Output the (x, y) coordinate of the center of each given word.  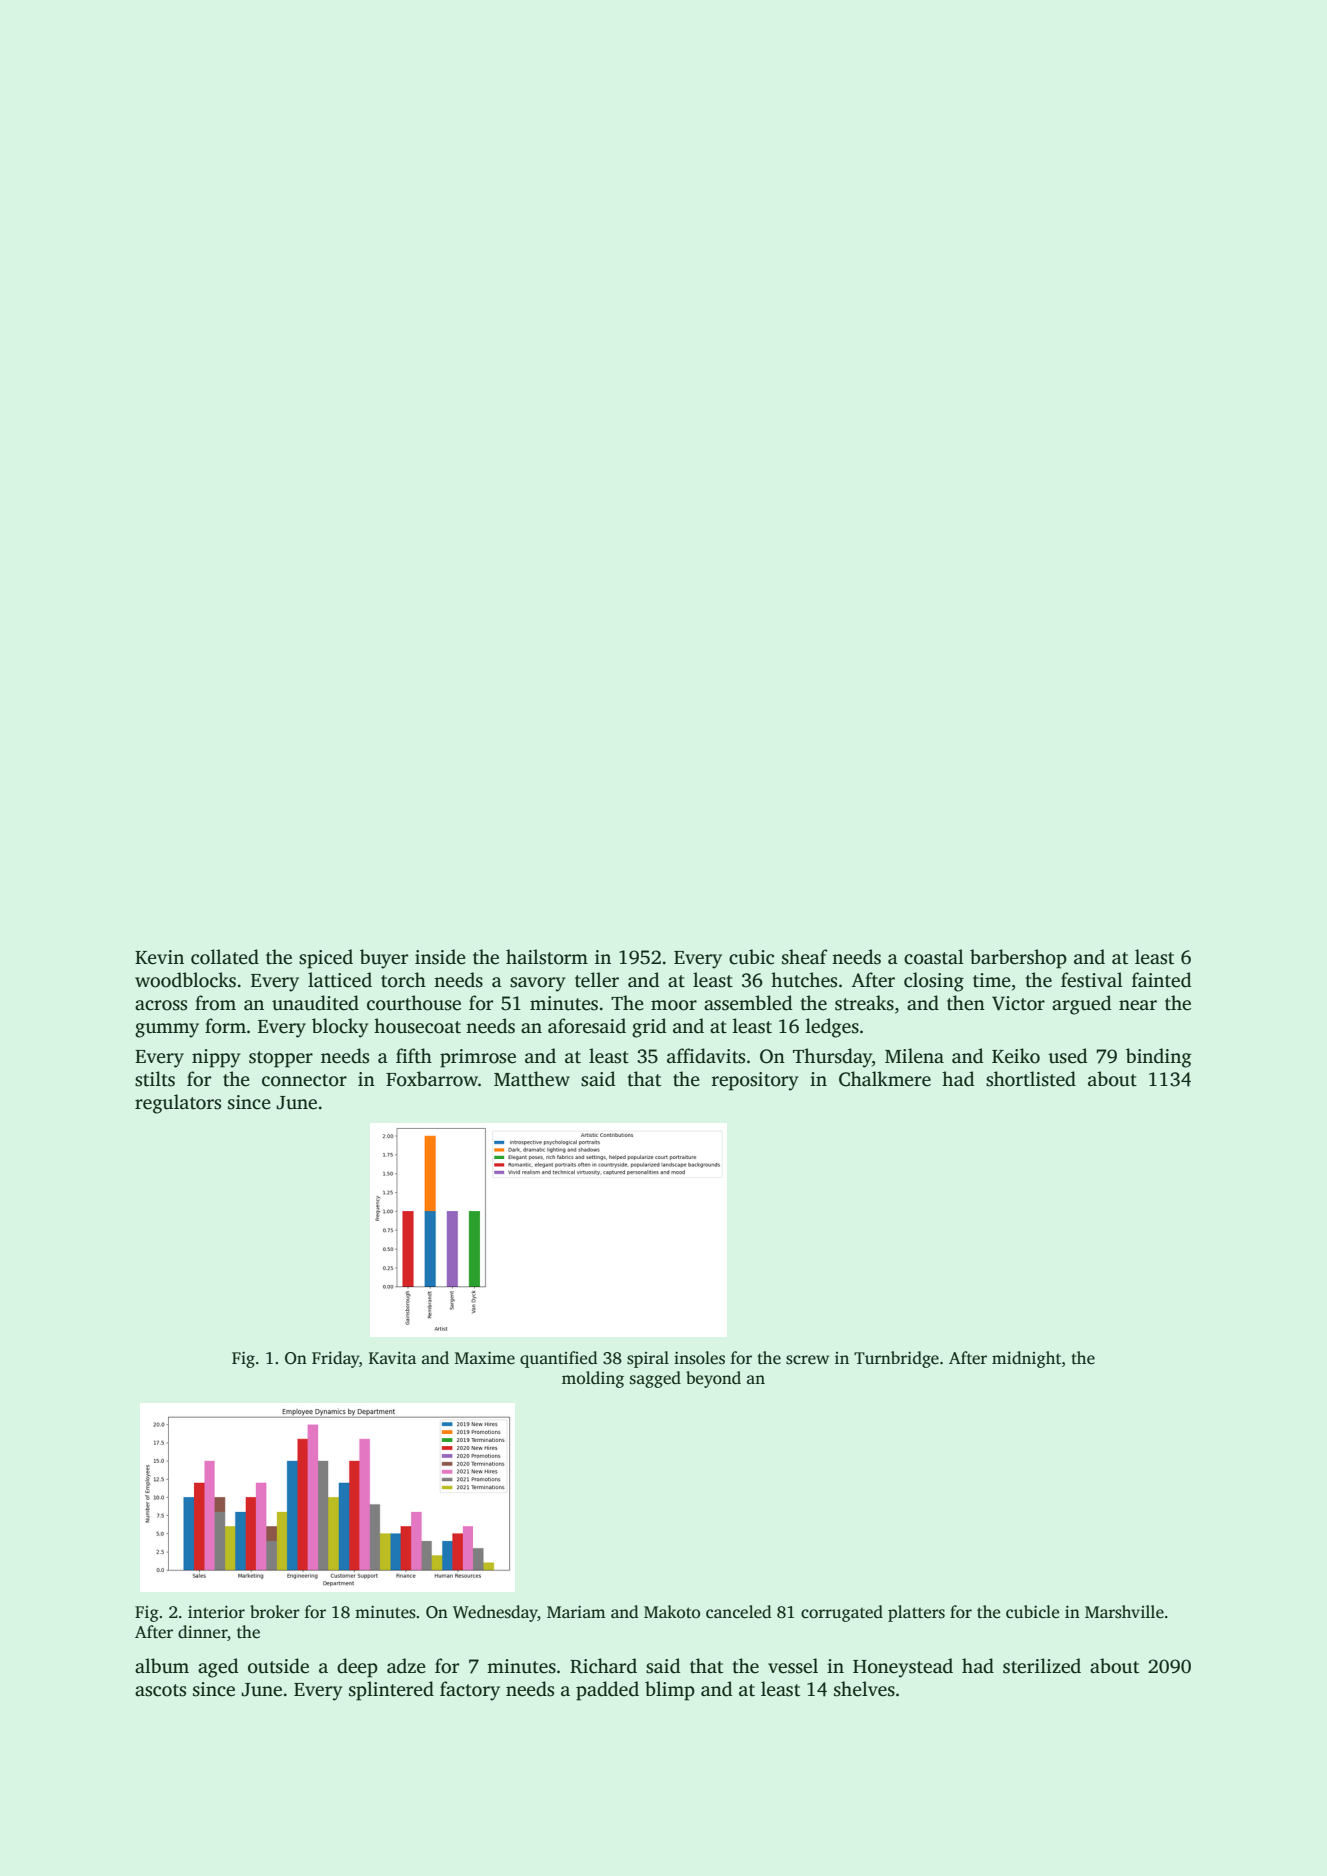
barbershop (1018, 959)
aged (218, 1668)
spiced (326, 959)
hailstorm (547, 957)
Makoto (672, 1611)
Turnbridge (896, 1359)
